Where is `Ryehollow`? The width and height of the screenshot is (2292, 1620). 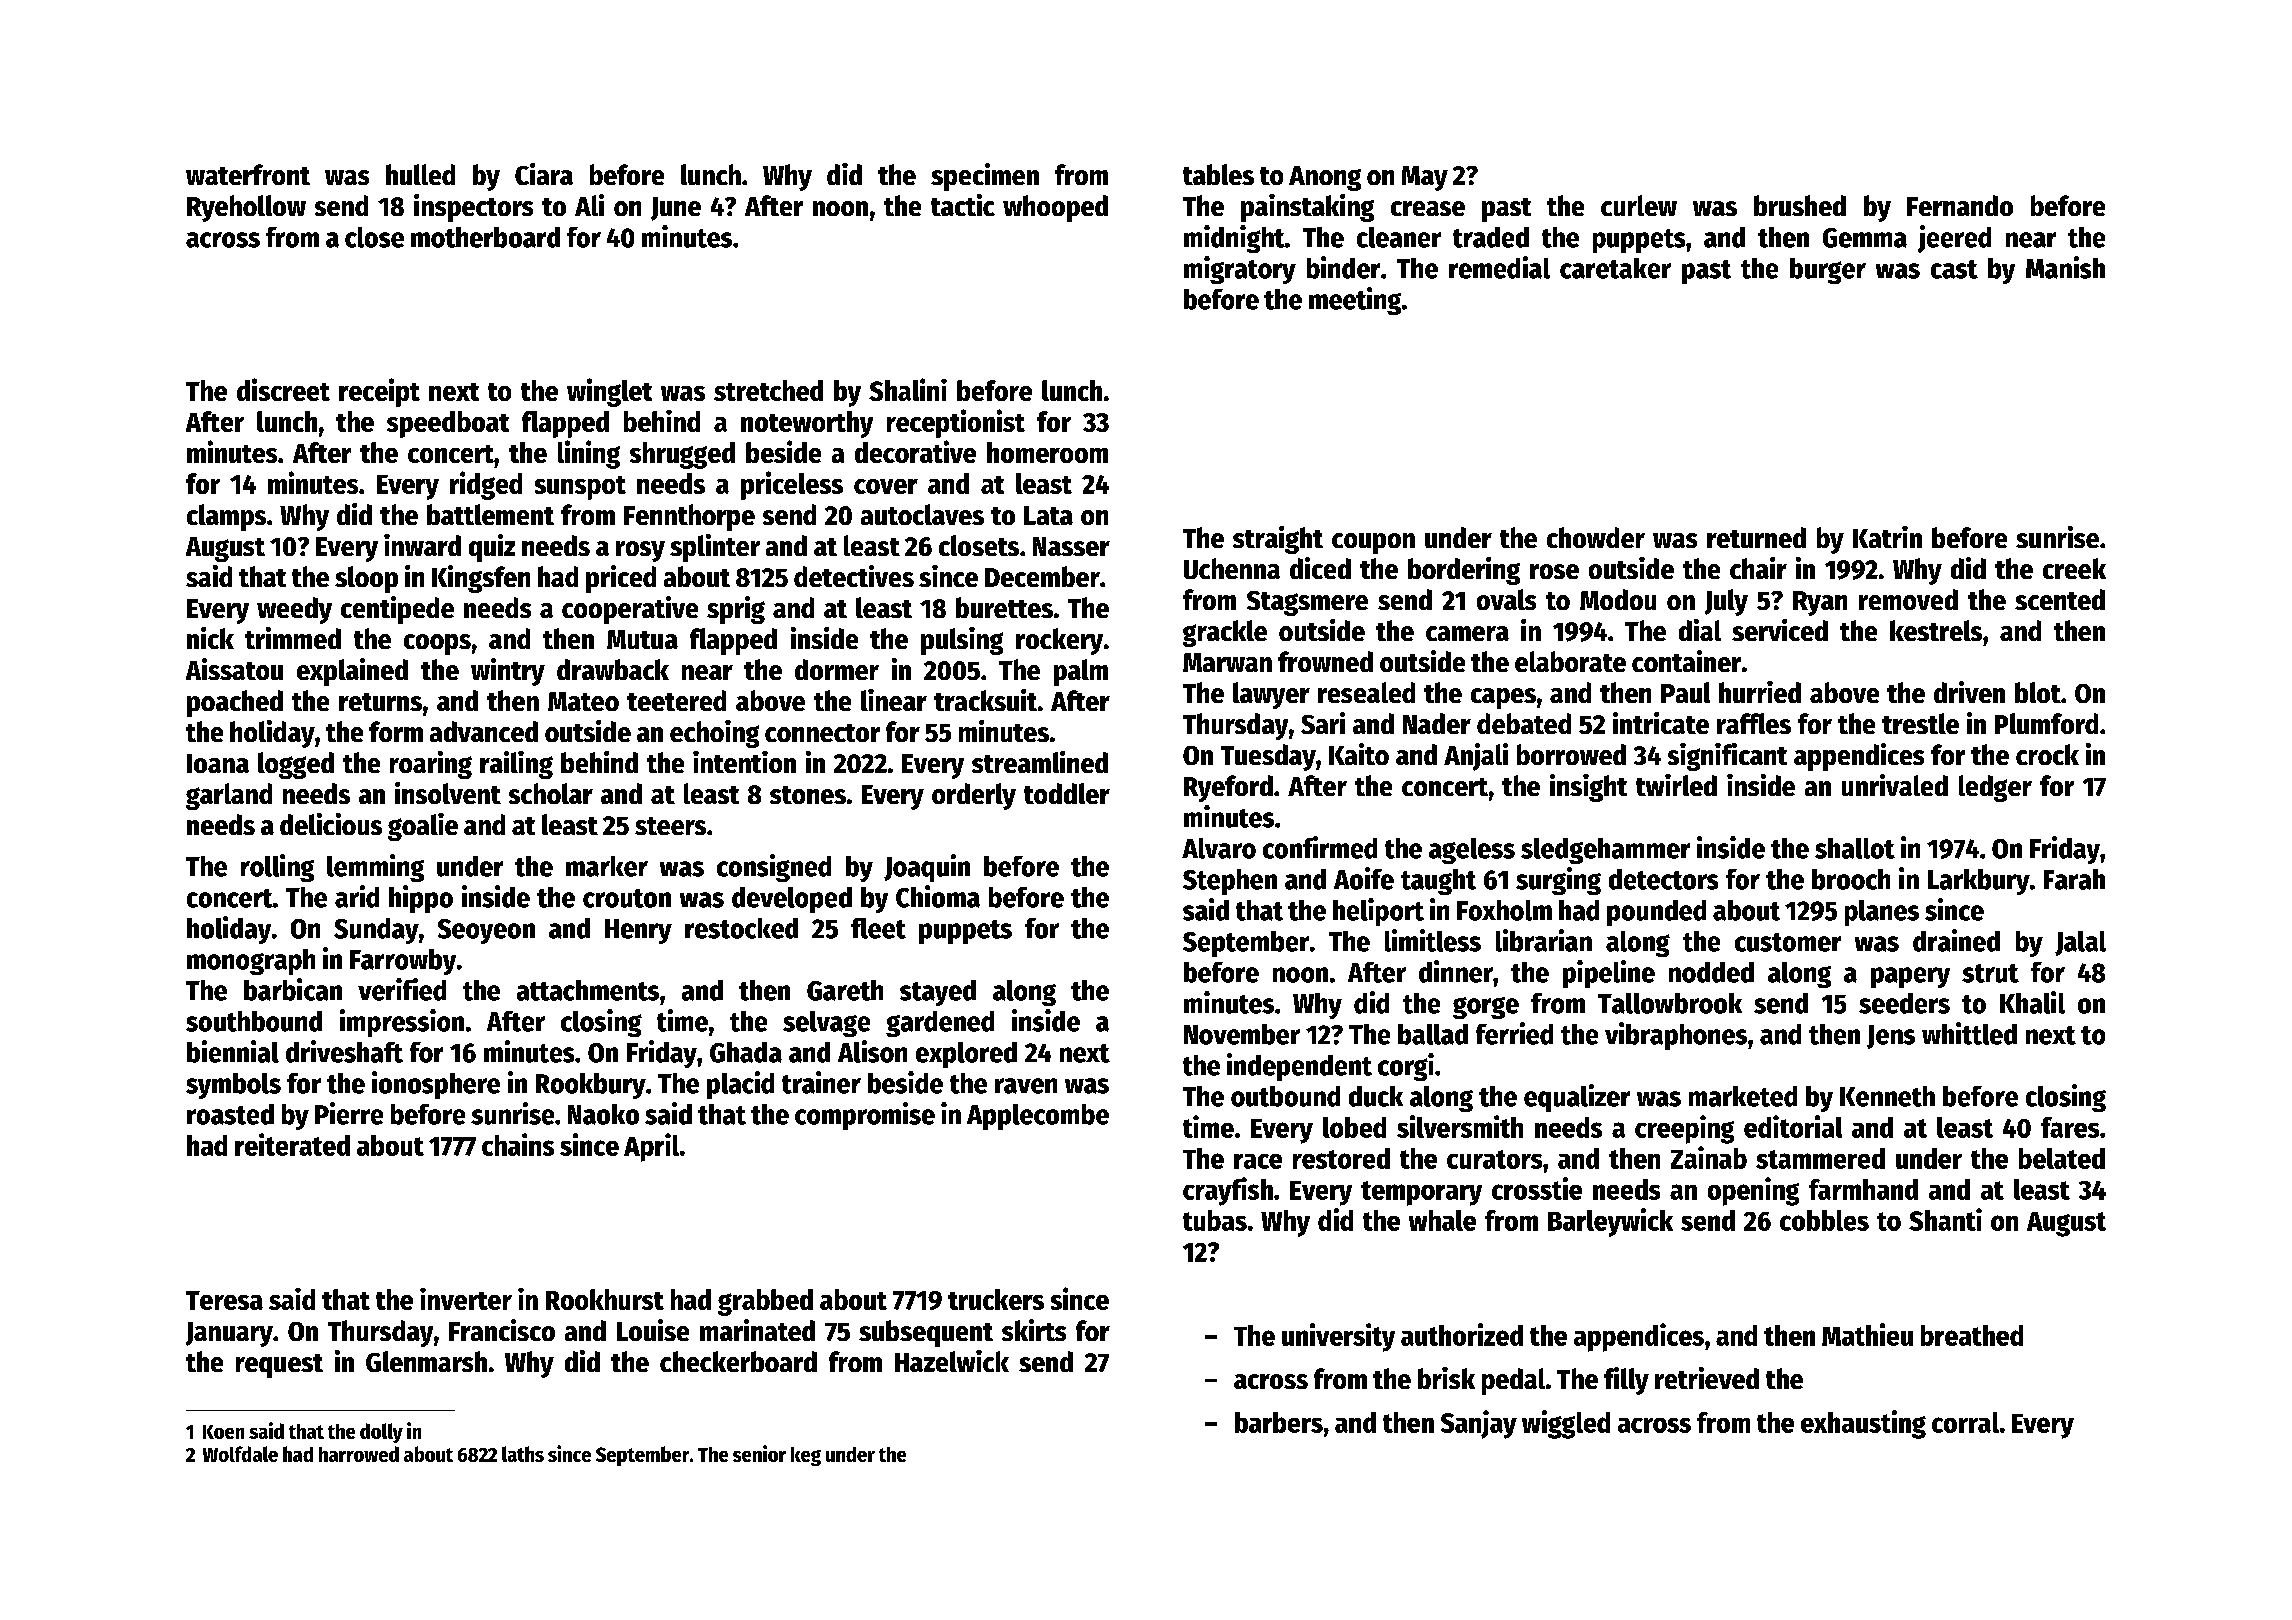
Ryehollow is located at coordinates (246, 208).
